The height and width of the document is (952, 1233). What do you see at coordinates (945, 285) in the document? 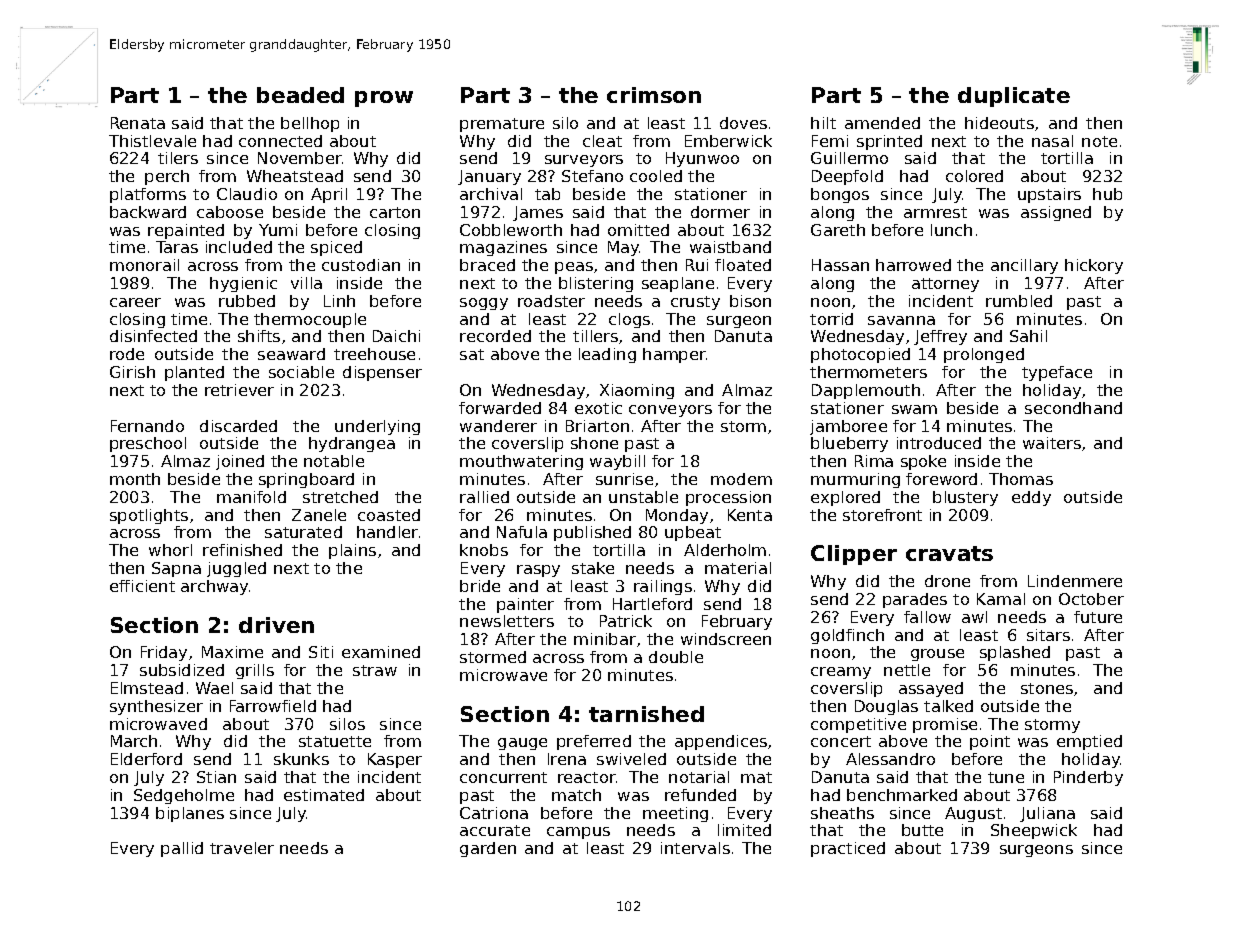
I see `attorney` at bounding box center [945, 285].
